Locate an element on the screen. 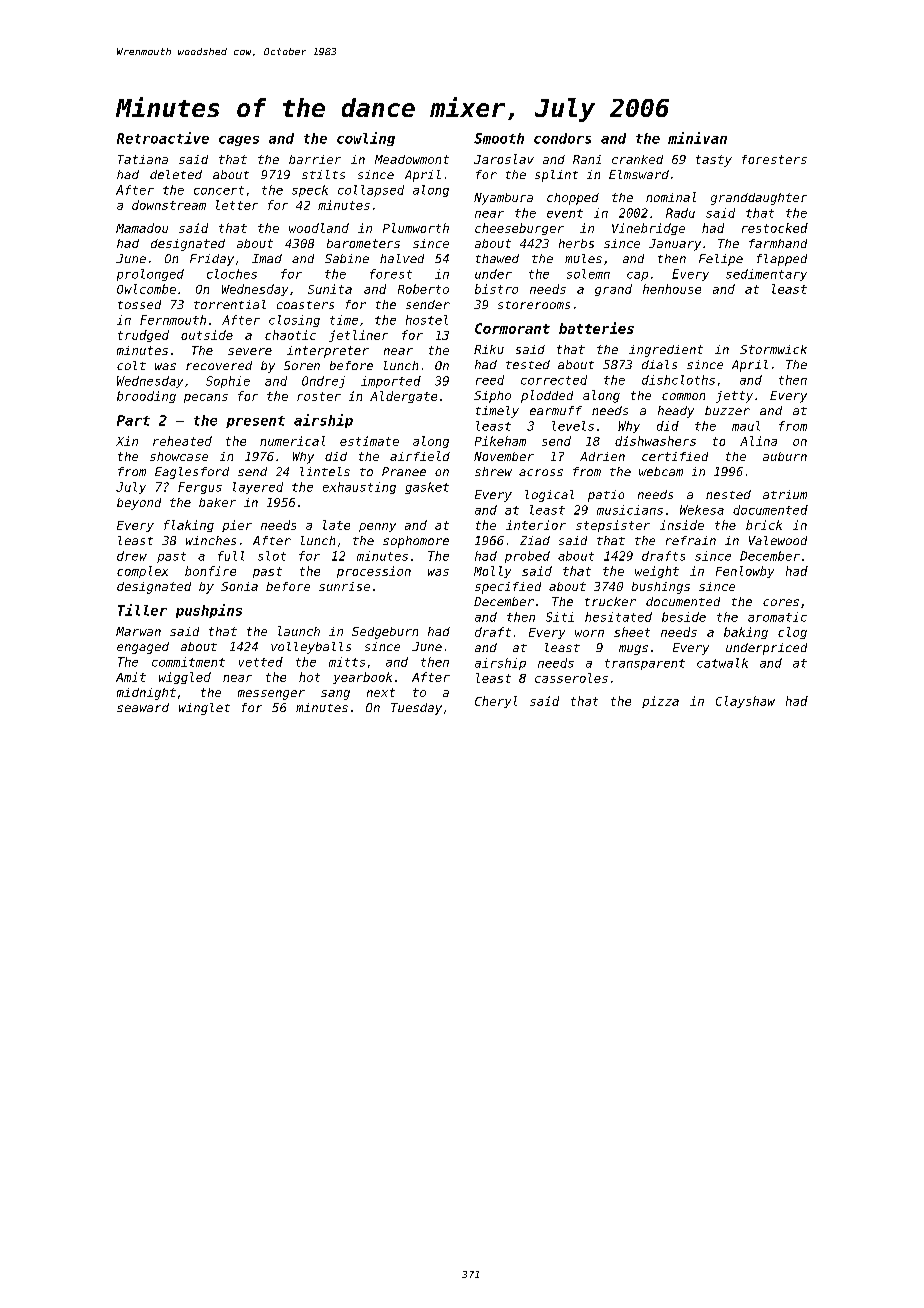 Image resolution: width=924 pixels, height=1308 pixels. thawed is located at coordinates (497, 258).
